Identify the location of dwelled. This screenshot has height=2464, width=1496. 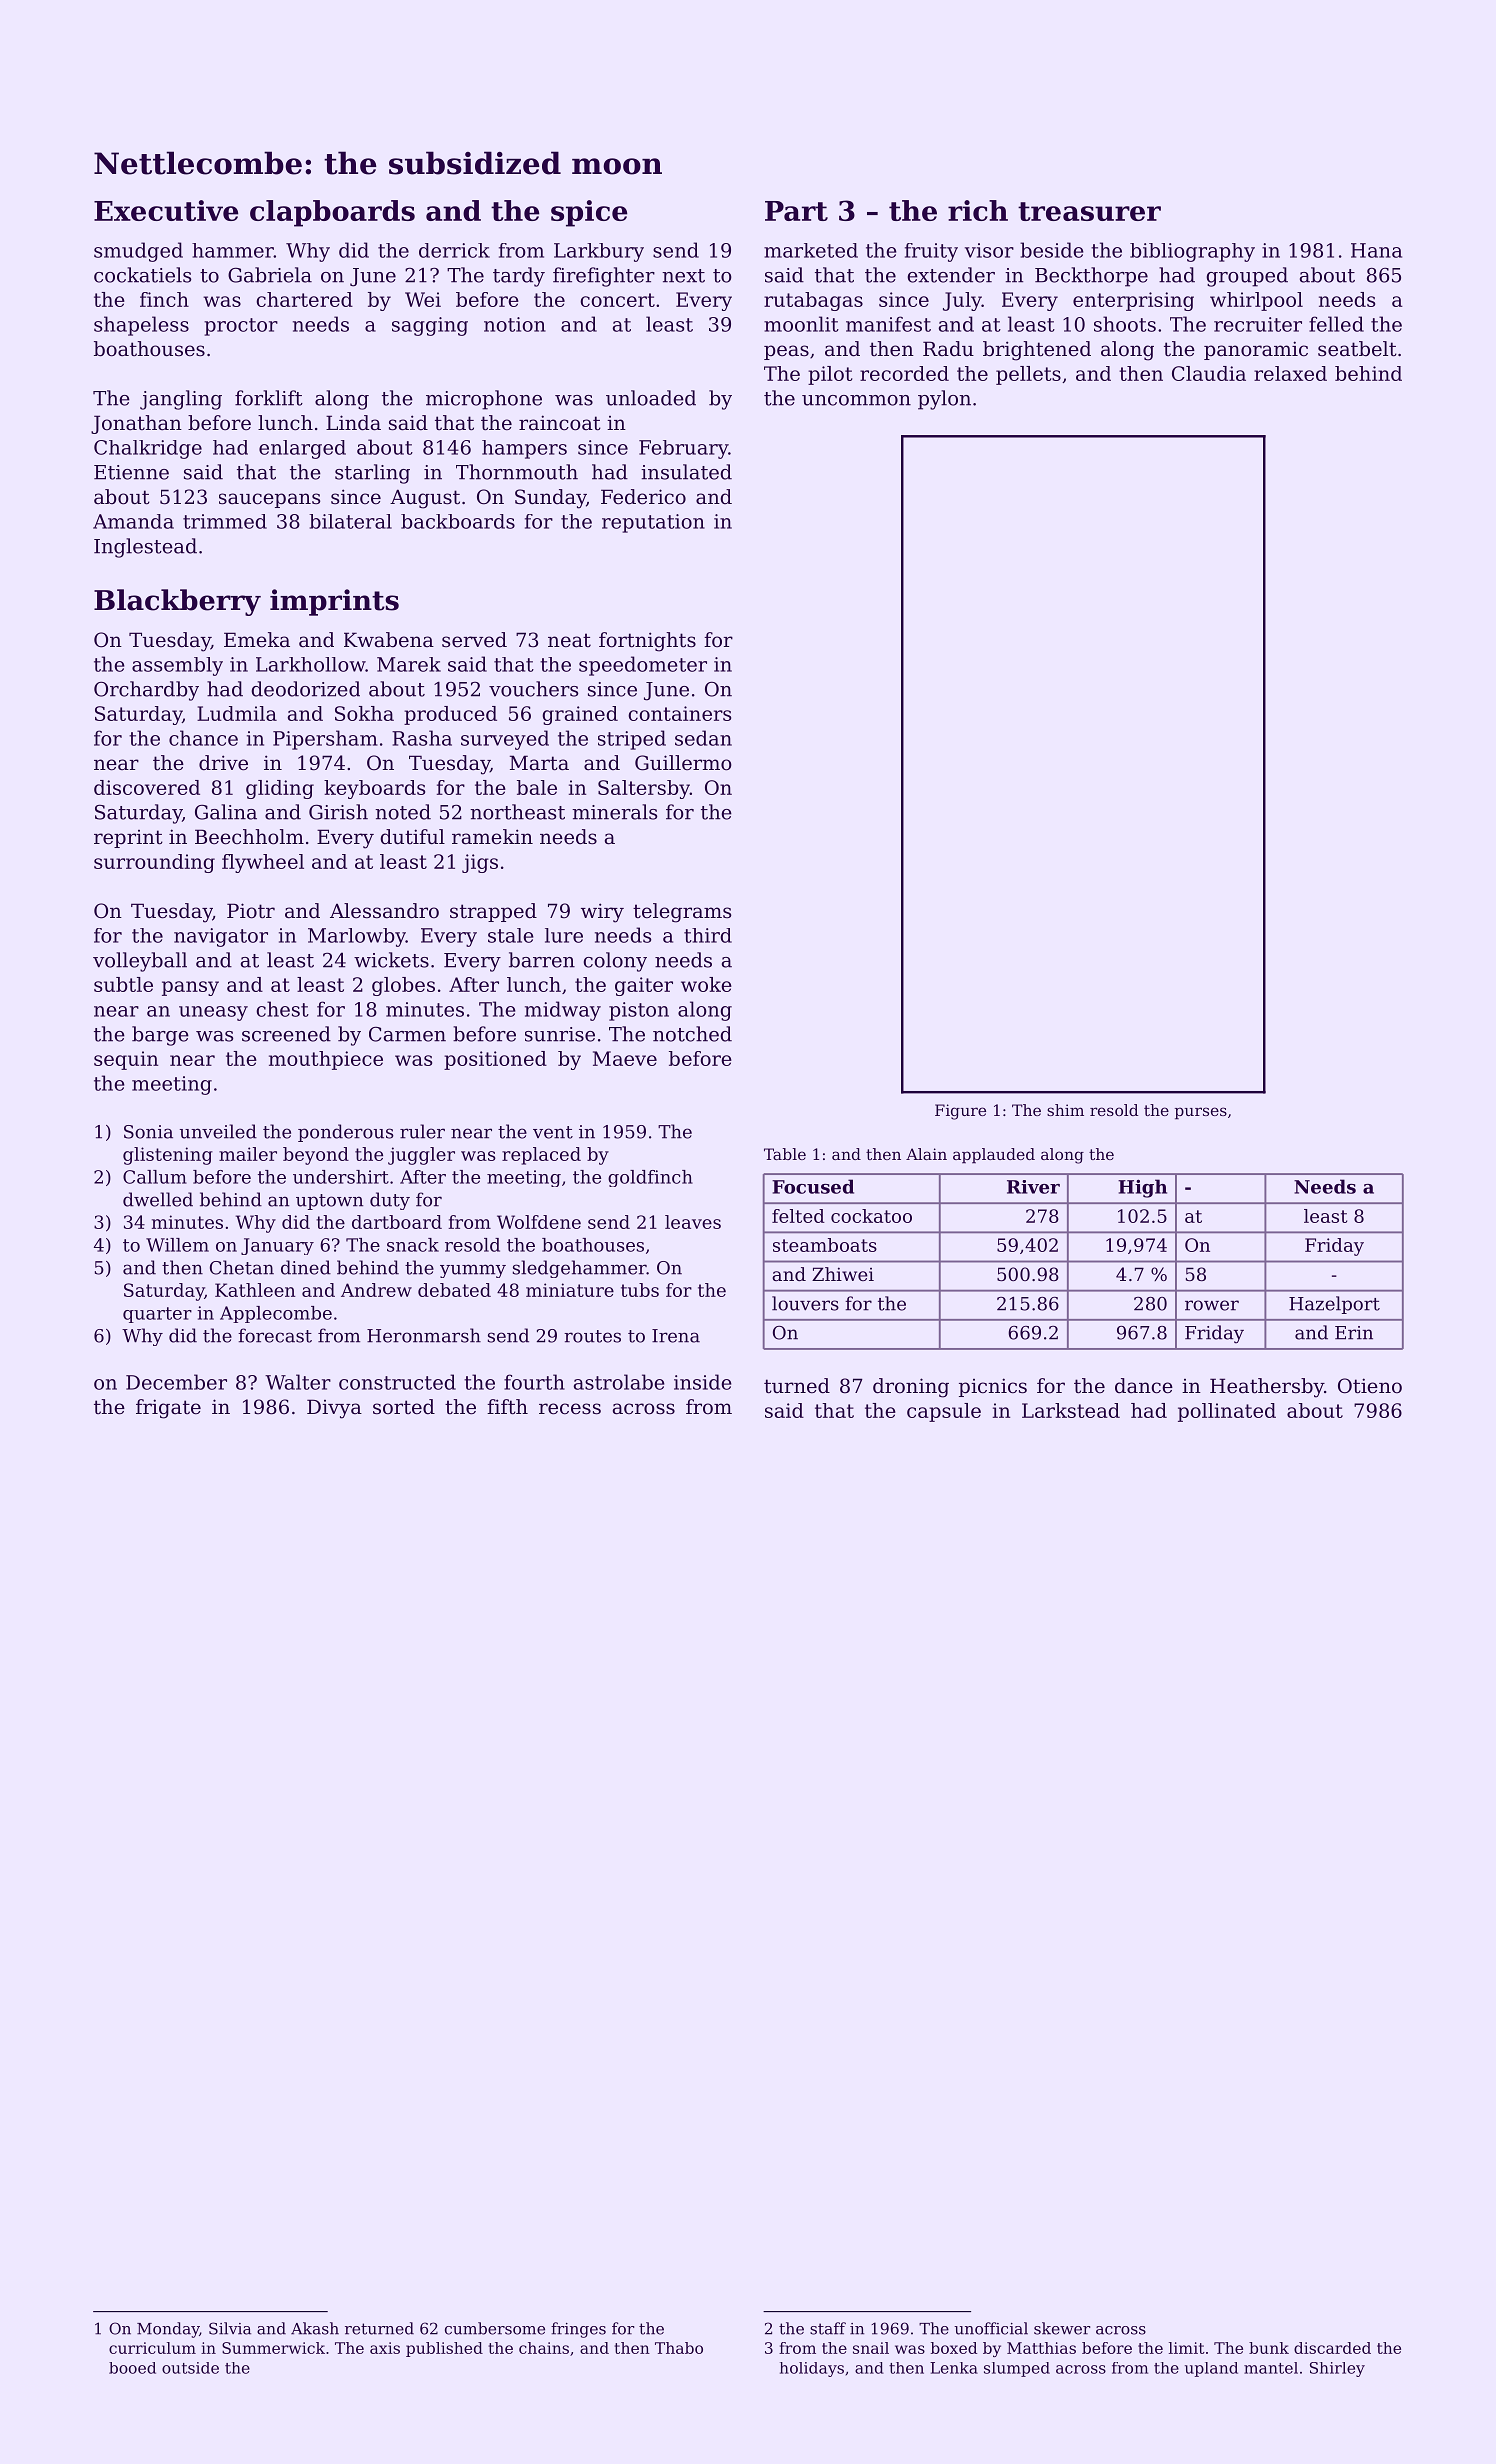
(158, 1199).
